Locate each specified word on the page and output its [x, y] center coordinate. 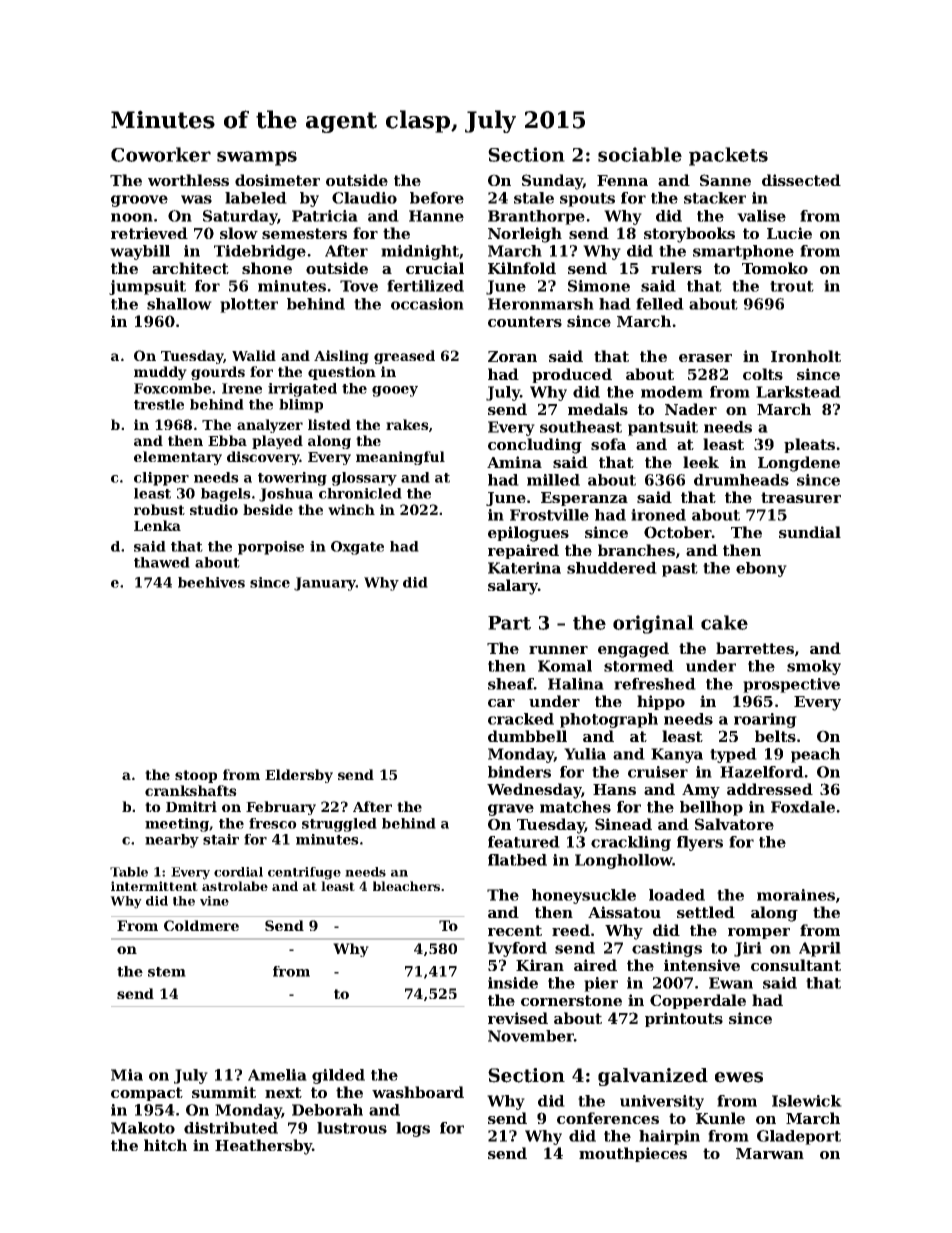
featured [524, 842]
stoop [196, 776]
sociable [640, 154]
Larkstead [798, 392]
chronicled [360, 493]
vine [214, 901]
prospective [791, 685]
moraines [796, 895]
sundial [810, 532]
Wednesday [534, 791]
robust [159, 509]
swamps [257, 158]
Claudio [364, 198]
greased [404, 357]
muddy [160, 373]
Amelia [277, 1075]
